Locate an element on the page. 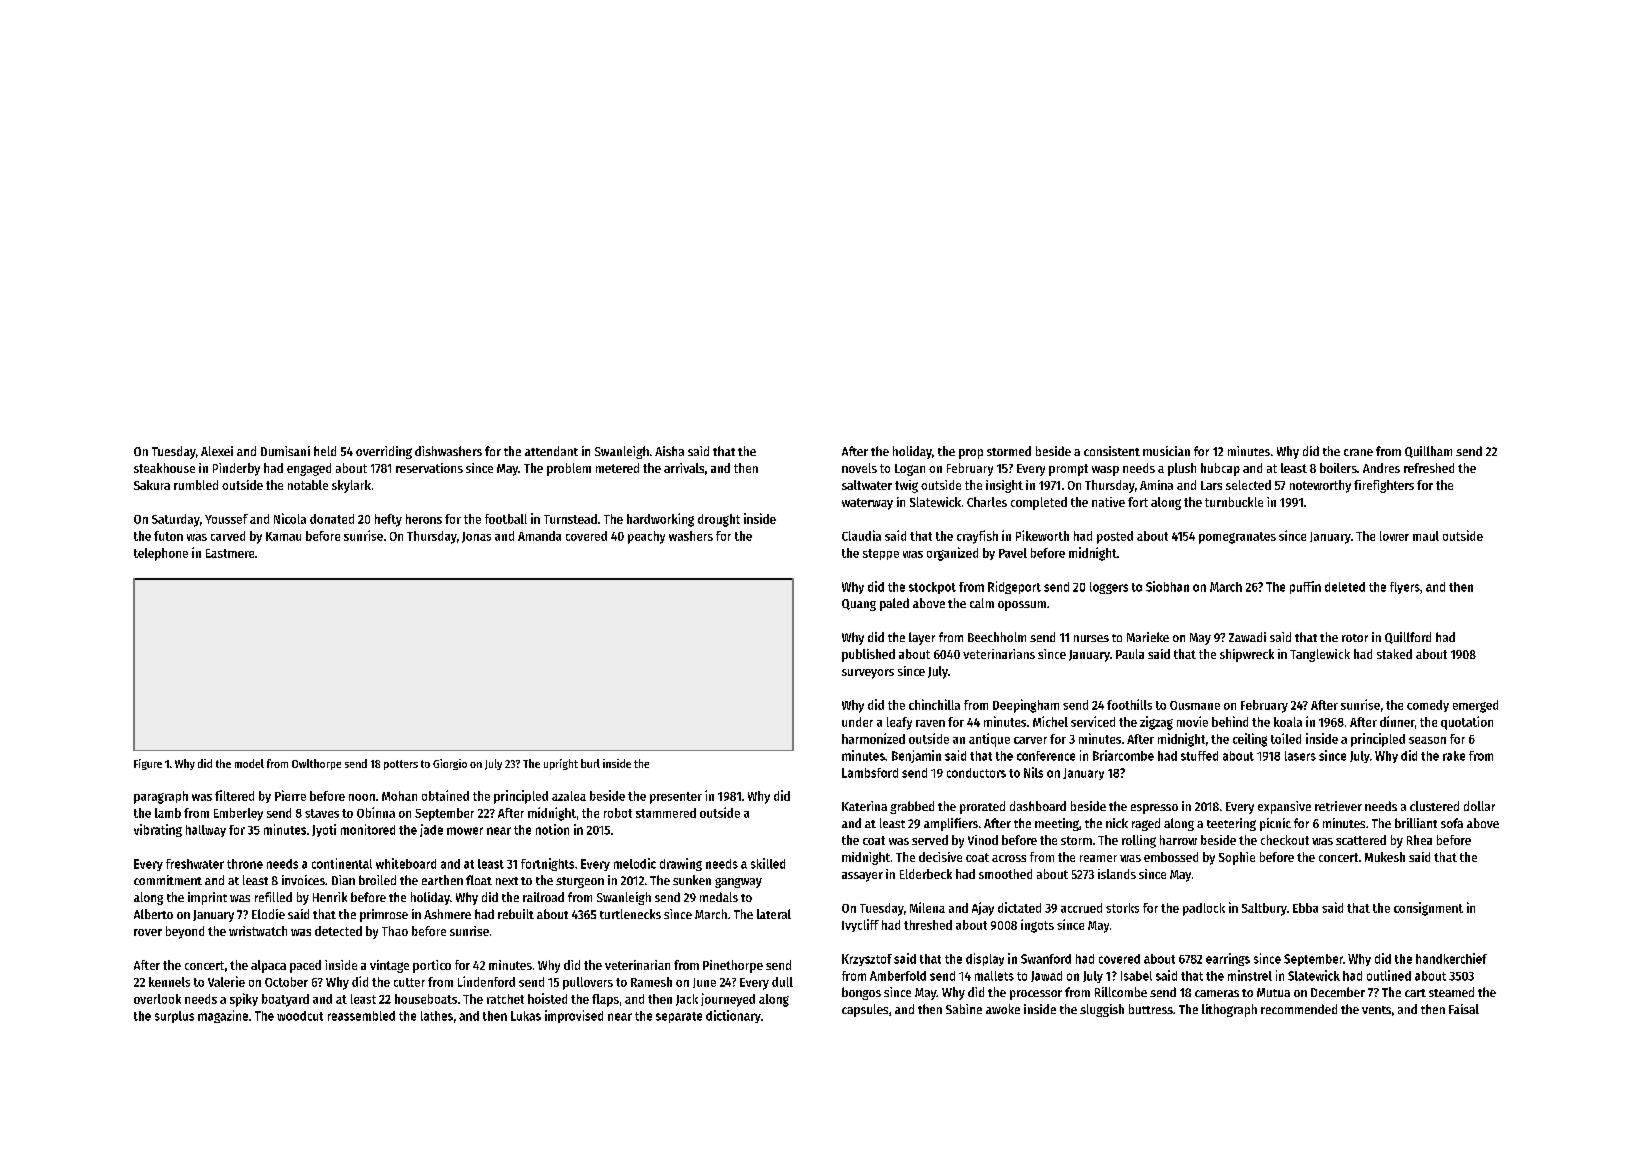 Image resolution: width=1635 pixels, height=1156 pixels. surveyors is located at coordinates (868, 674).
